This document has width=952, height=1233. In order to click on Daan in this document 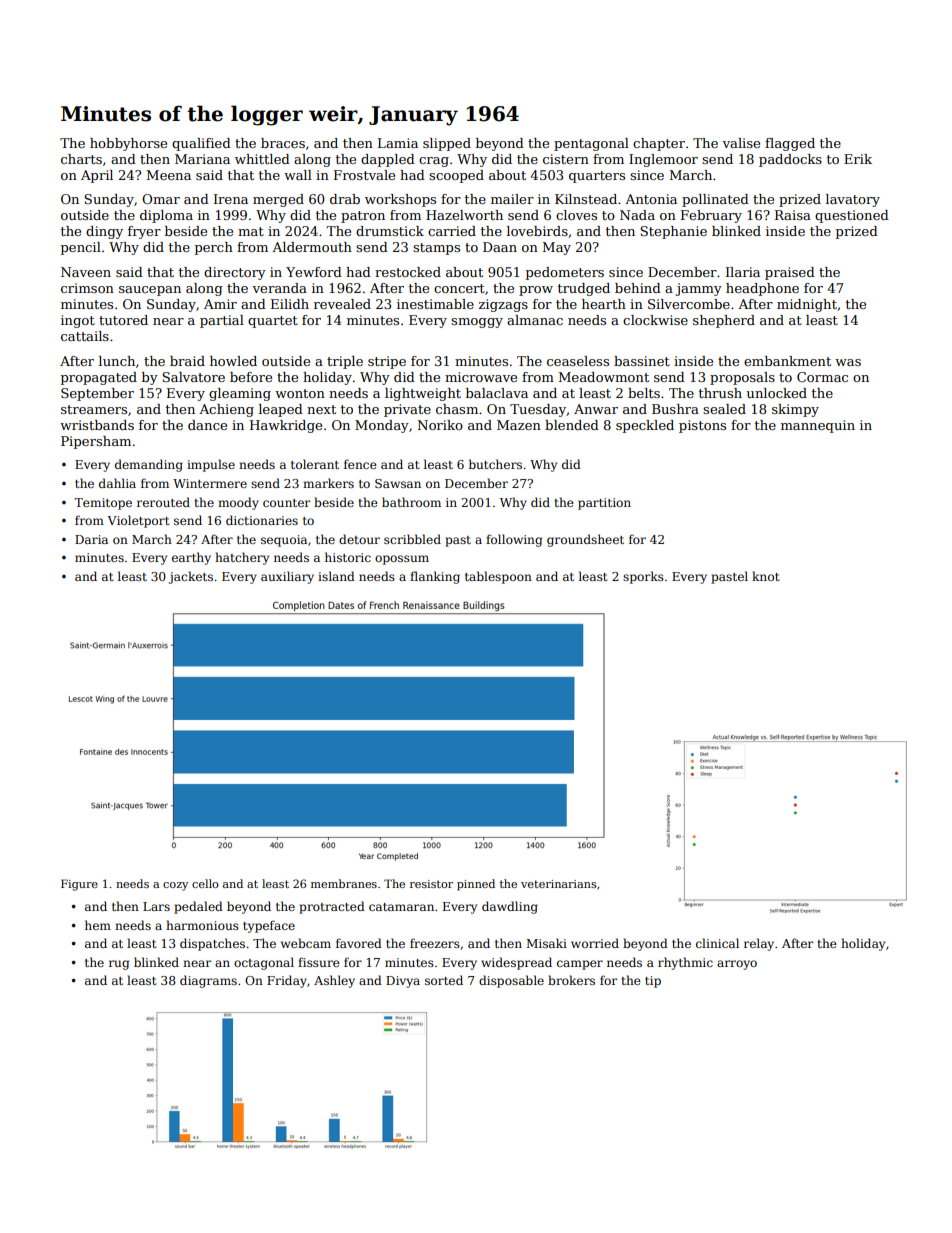, I will do `click(500, 247)`.
